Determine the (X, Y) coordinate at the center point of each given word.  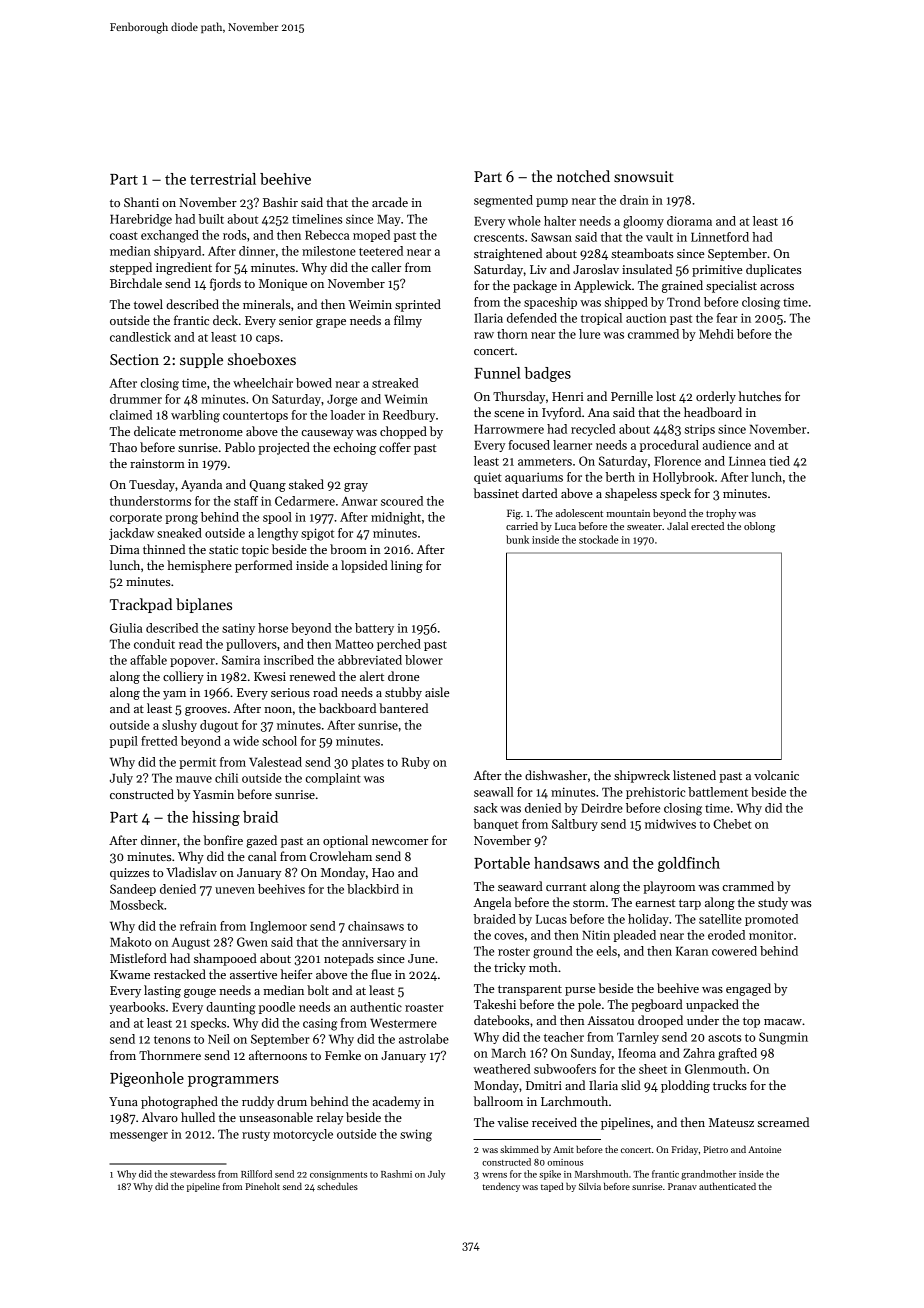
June (421, 958)
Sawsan (551, 237)
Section (134, 359)
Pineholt (262, 1186)
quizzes (130, 874)
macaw (783, 1022)
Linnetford (720, 237)
